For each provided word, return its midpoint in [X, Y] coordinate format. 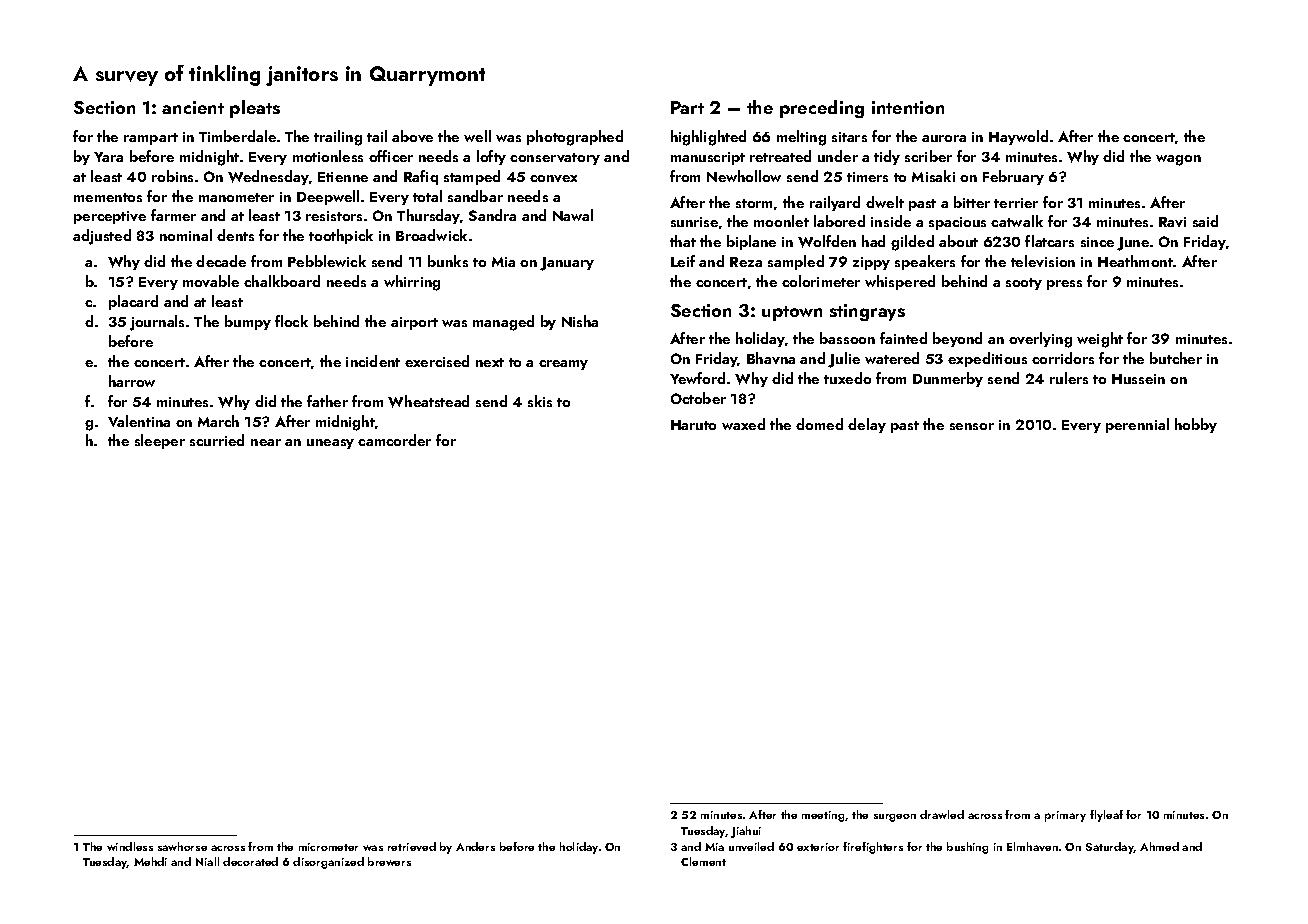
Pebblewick [327, 261]
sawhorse [182, 846]
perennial [1137, 425]
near [266, 442]
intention [908, 107]
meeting [823, 816]
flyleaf [1106, 816]
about [958, 241]
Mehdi [150, 861]
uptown [792, 313]
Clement [703, 861]
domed [819, 424]
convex [553, 178]
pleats [255, 109]
